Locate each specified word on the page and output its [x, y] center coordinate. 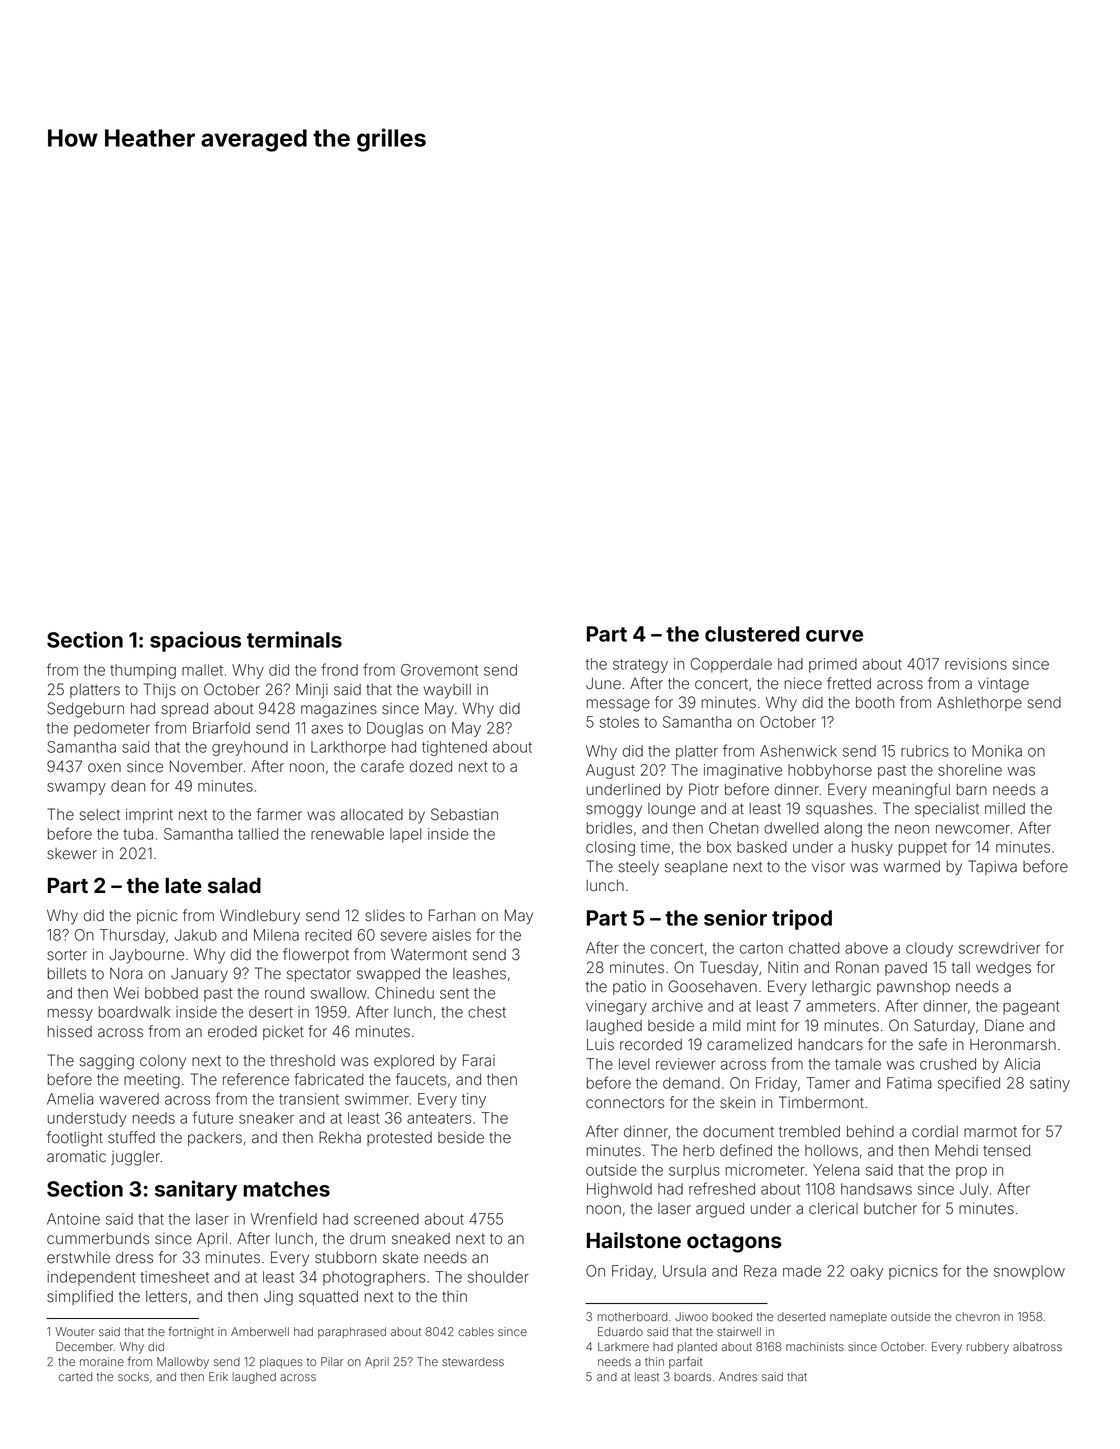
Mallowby [183, 1363]
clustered [752, 634]
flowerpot [316, 955]
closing [610, 848]
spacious [195, 641]
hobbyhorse [830, 771]
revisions [976, 664]
